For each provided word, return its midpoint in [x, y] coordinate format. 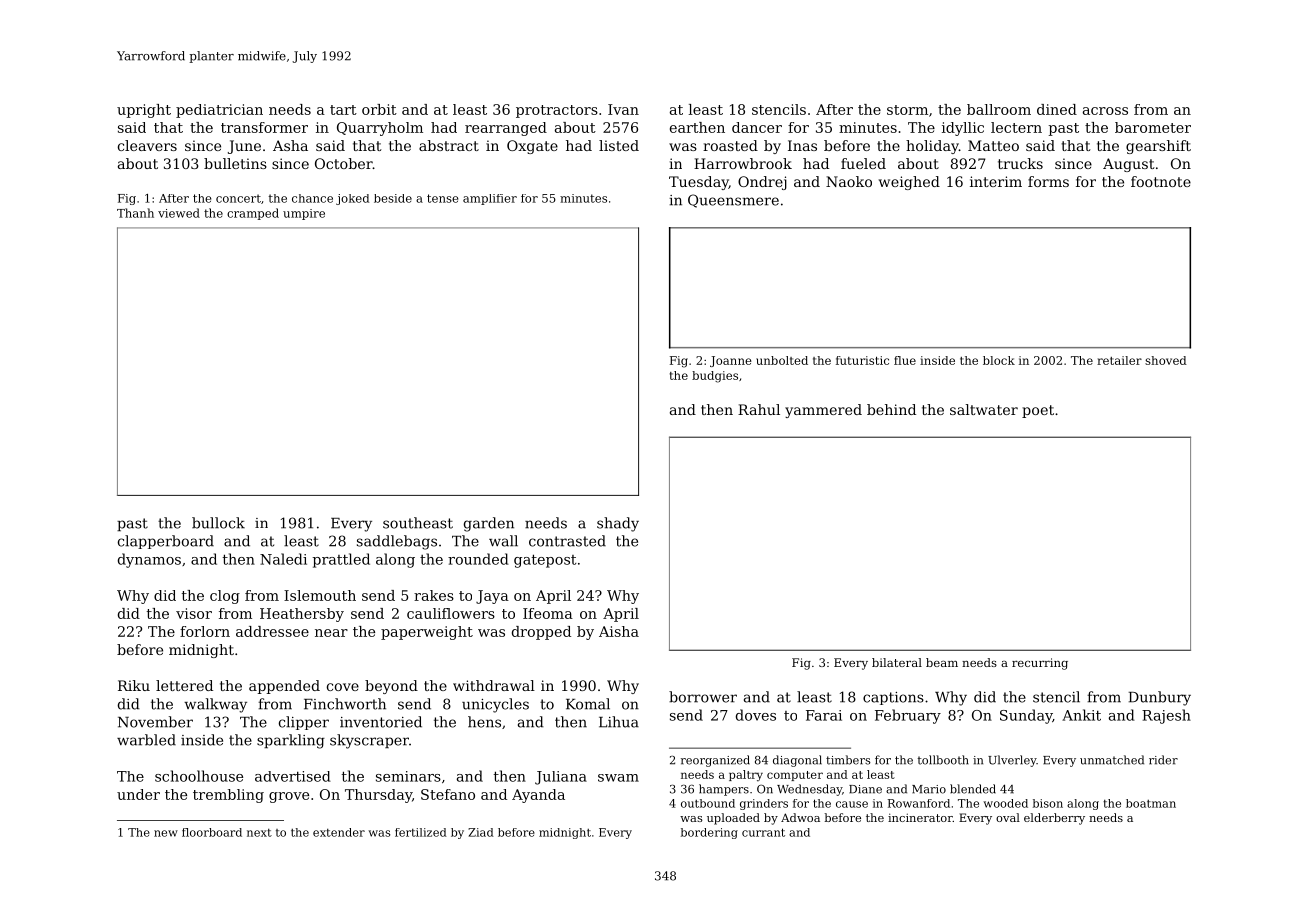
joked [352, 199]
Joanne [731, 361]
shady [618, 524]
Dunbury [1160, 698]
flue [905, 360]
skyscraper [369, 741]
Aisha [619, 631]
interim [996, 181]
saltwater [984, 409]
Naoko [849, 181]
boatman [1151, 803]
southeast [418, 523]
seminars [408, 776]
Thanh [135, 213]
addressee [272, 631]
